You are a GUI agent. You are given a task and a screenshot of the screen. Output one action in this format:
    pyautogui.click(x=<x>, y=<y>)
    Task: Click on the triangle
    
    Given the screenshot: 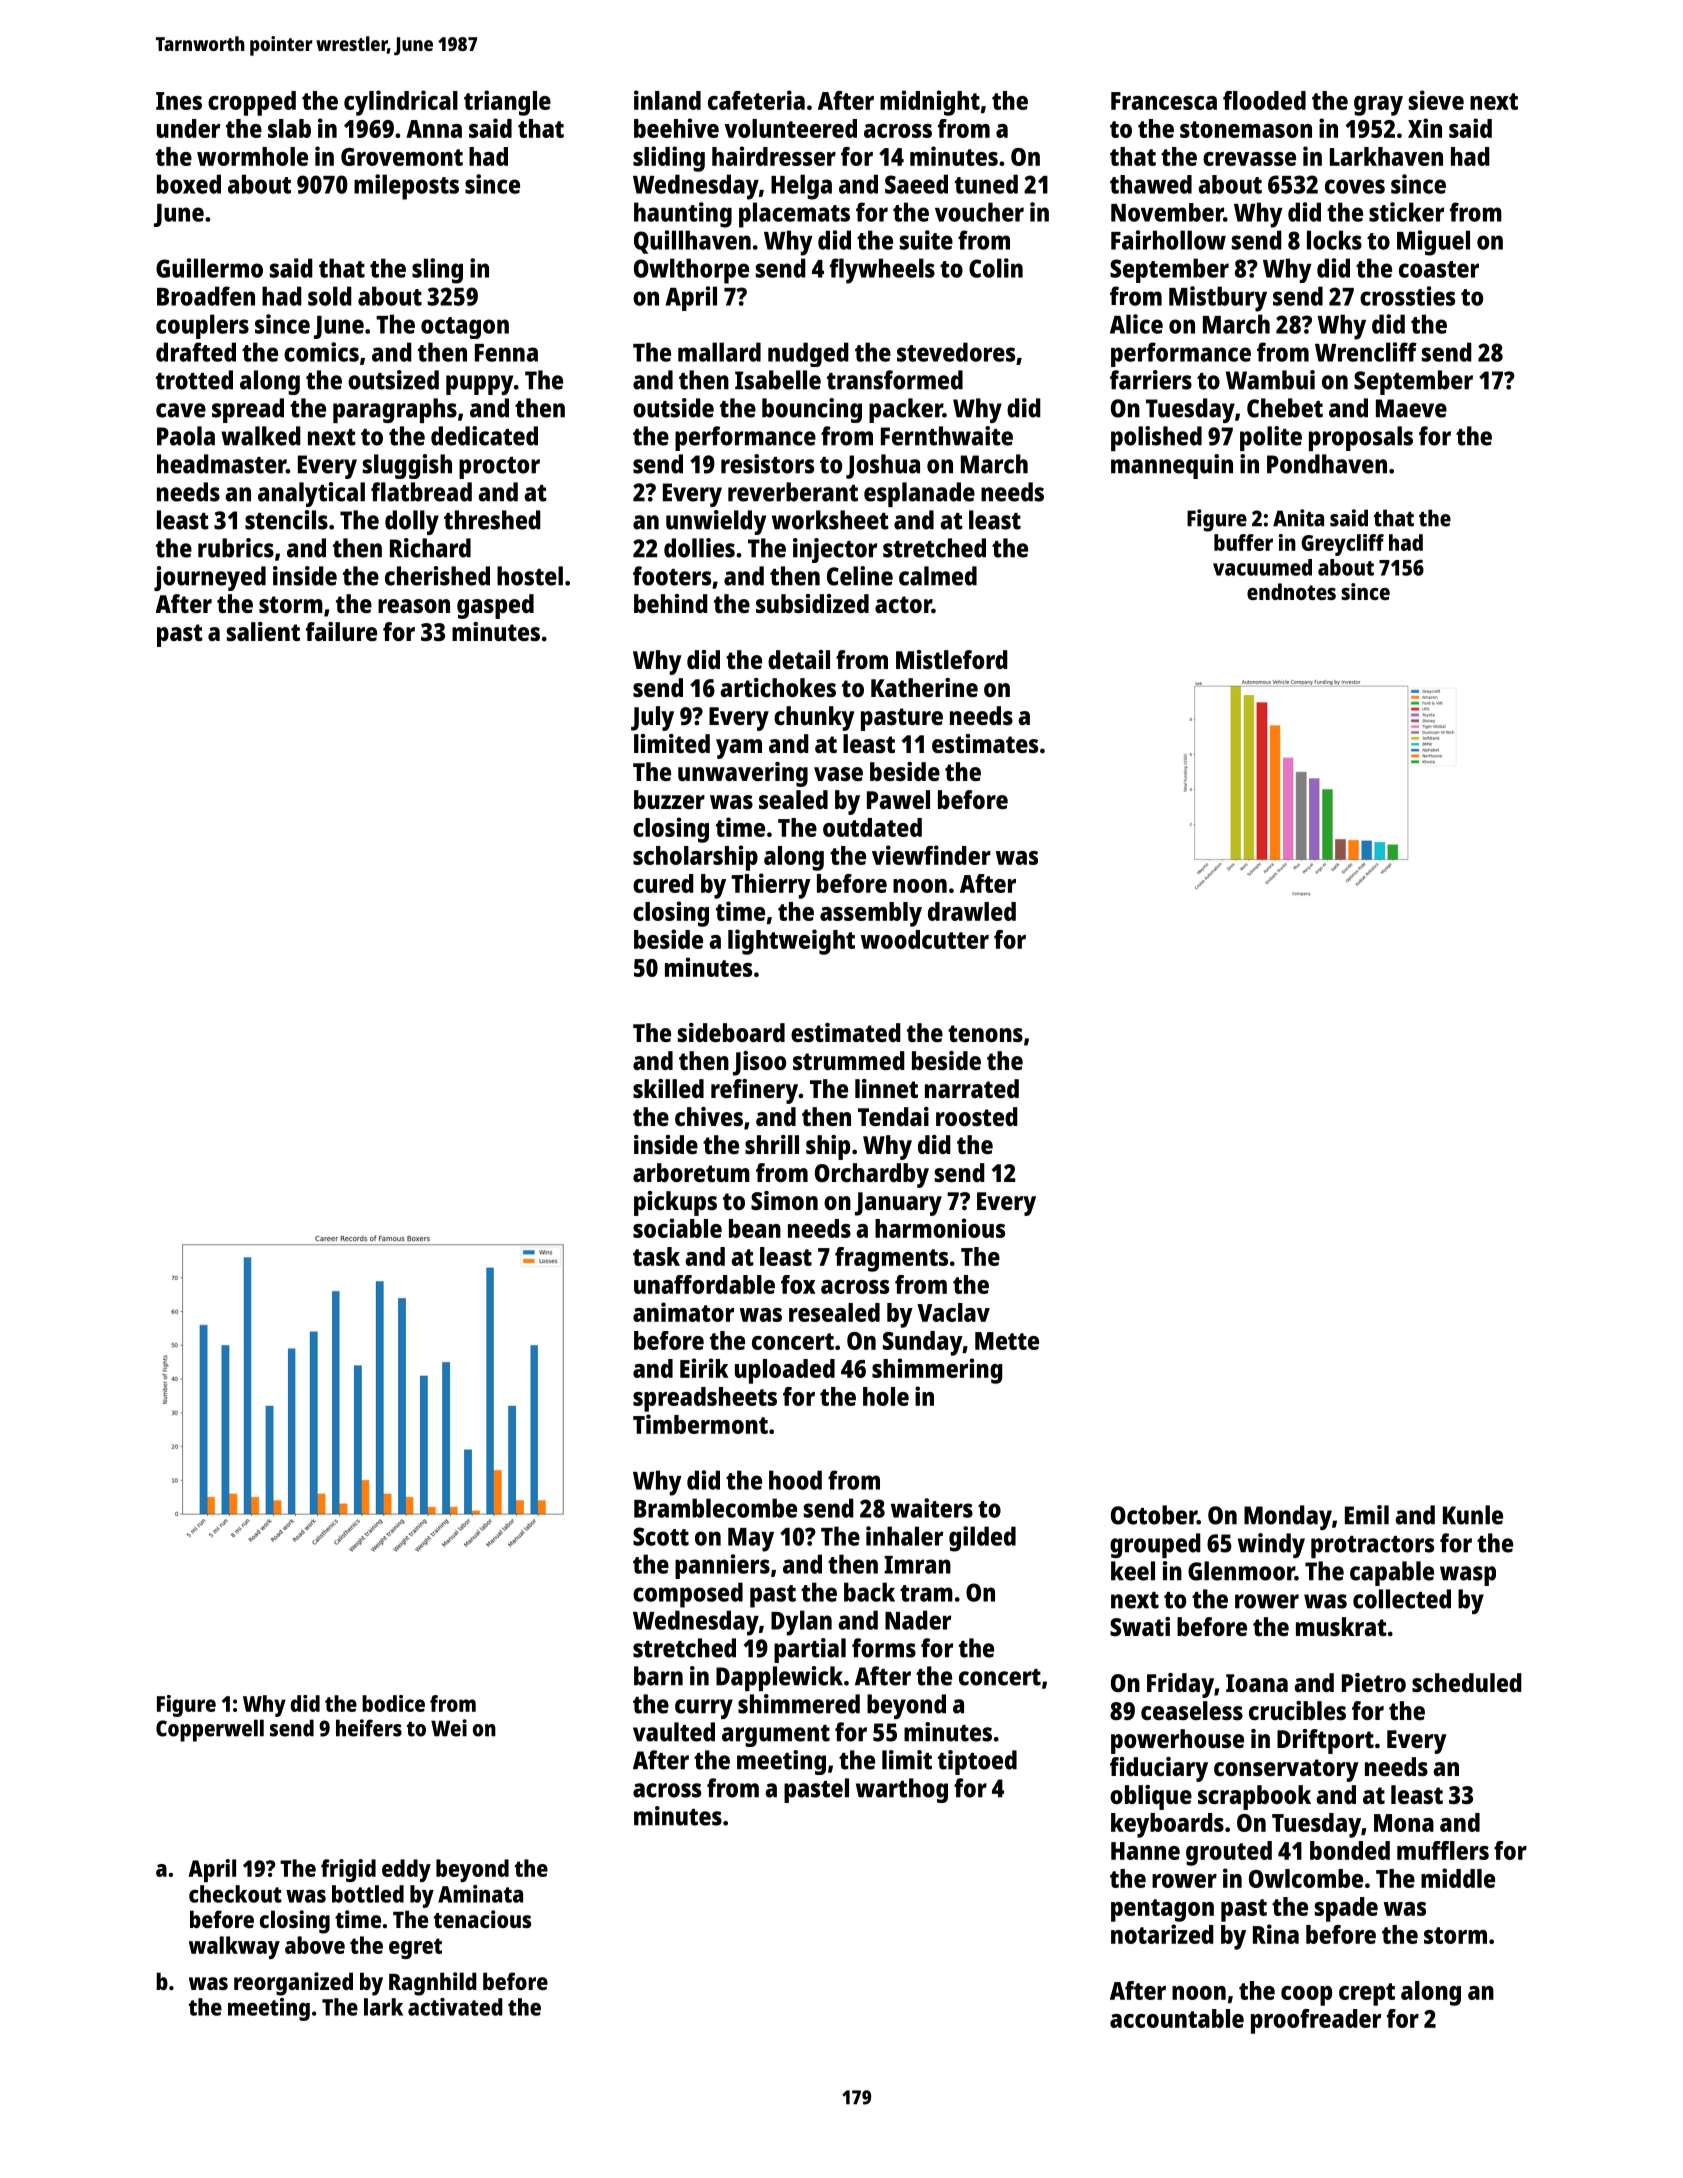 What is the action you would take?
    pyautogui.click(x=507, y=103)
